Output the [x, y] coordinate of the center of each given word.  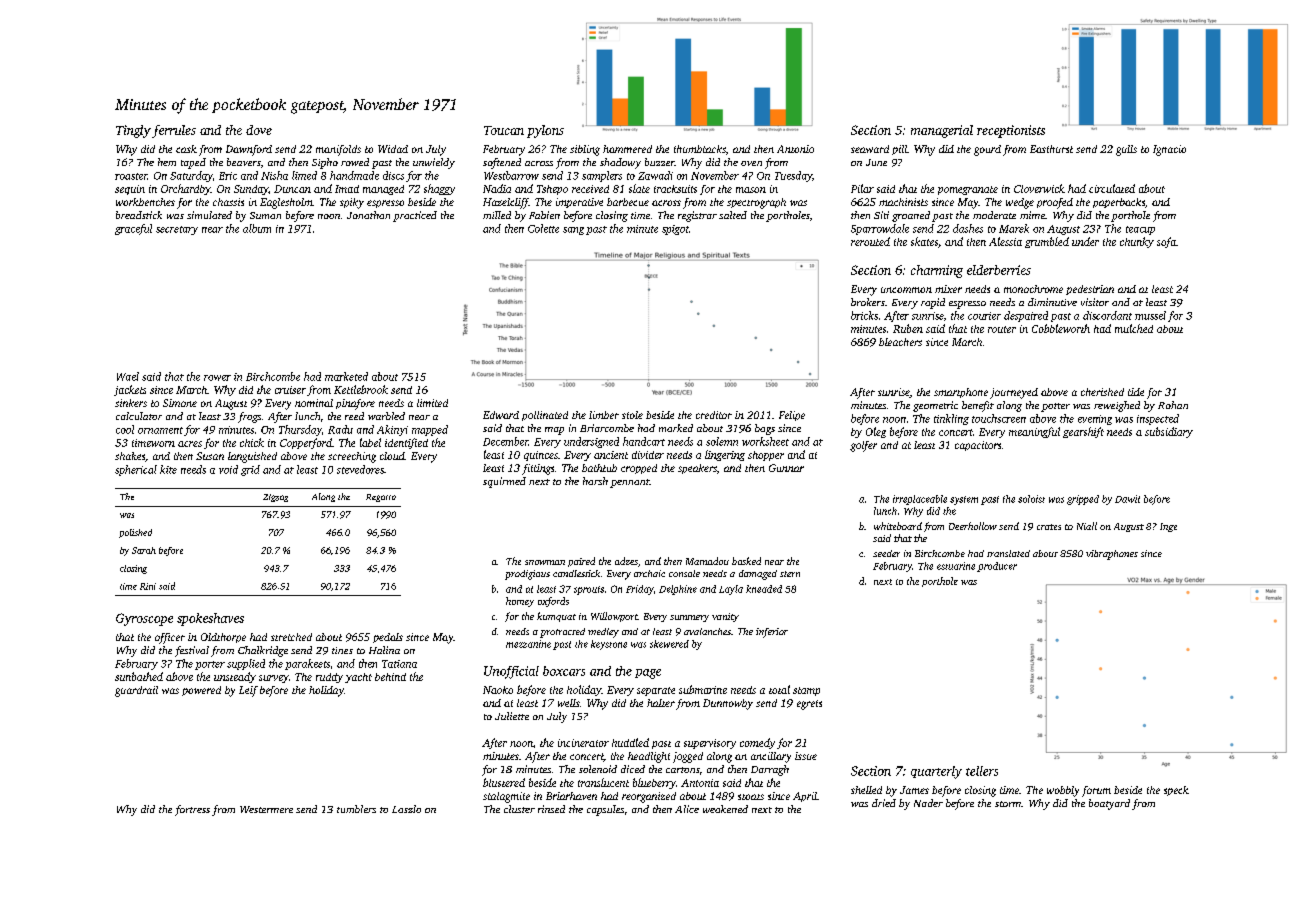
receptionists [1011, 131]
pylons [545, 131]
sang [573, 231]
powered [201, 691]
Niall [1087, 526]
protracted [562, 633]
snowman [545, 562]
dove [259, 130]
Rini [148, 586]
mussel [1150, 315]
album [257, 228]
